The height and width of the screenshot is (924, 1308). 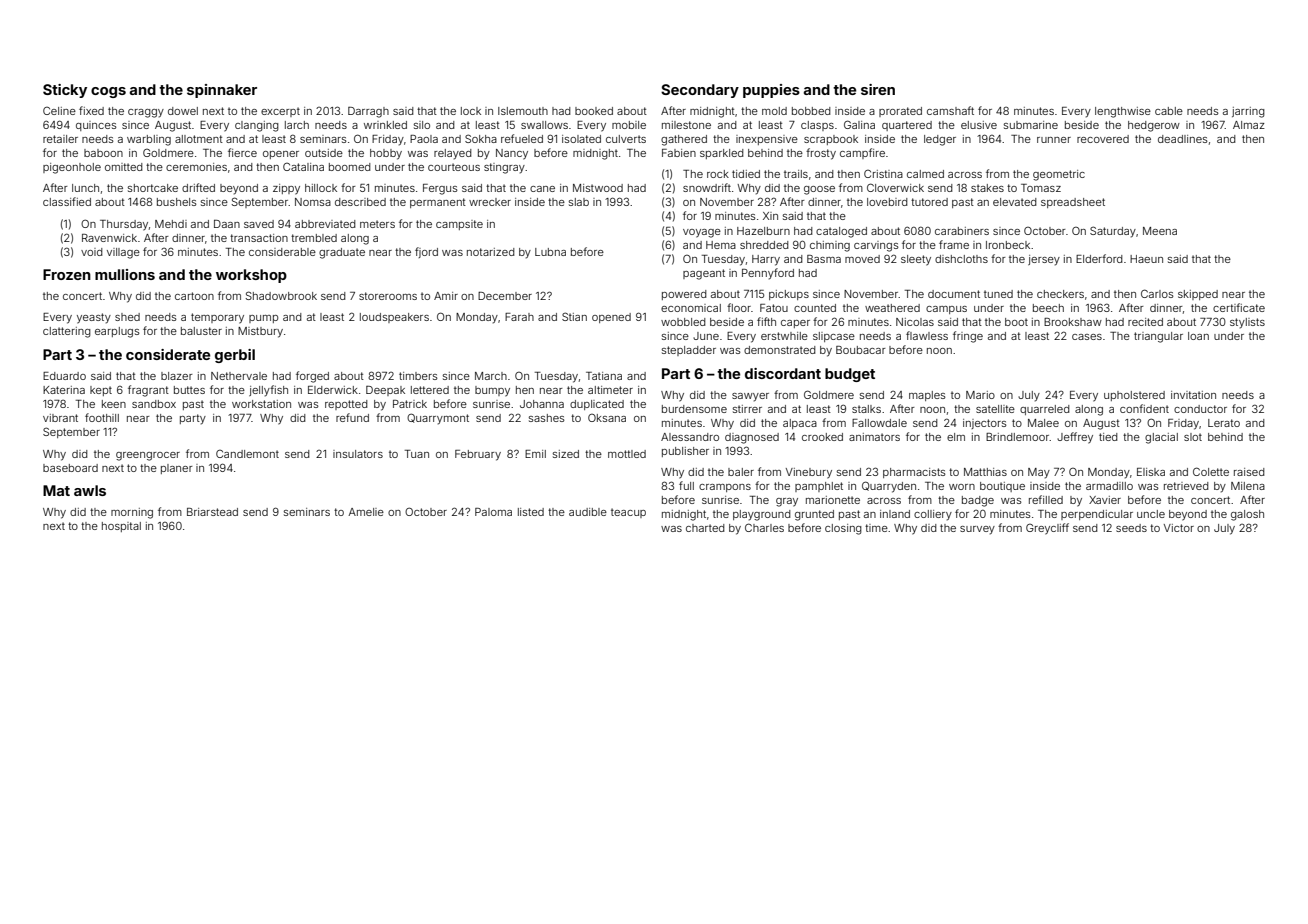 What do you see at coordinates (594, 111) in the screenshot?
I see `booked` at bounding box center [594, 111].
